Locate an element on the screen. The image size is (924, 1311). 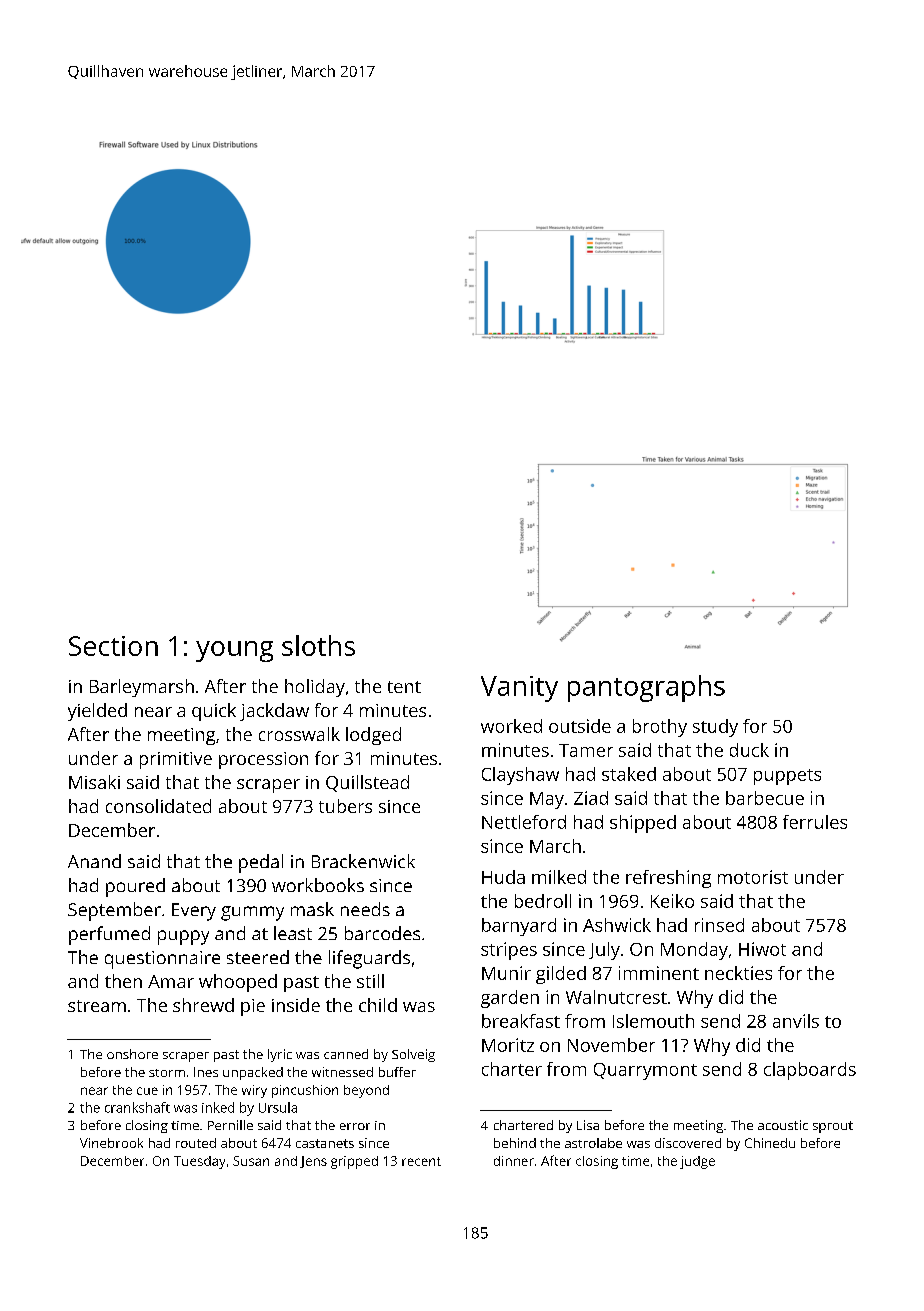
outside is located at coordinates (580, 726).
